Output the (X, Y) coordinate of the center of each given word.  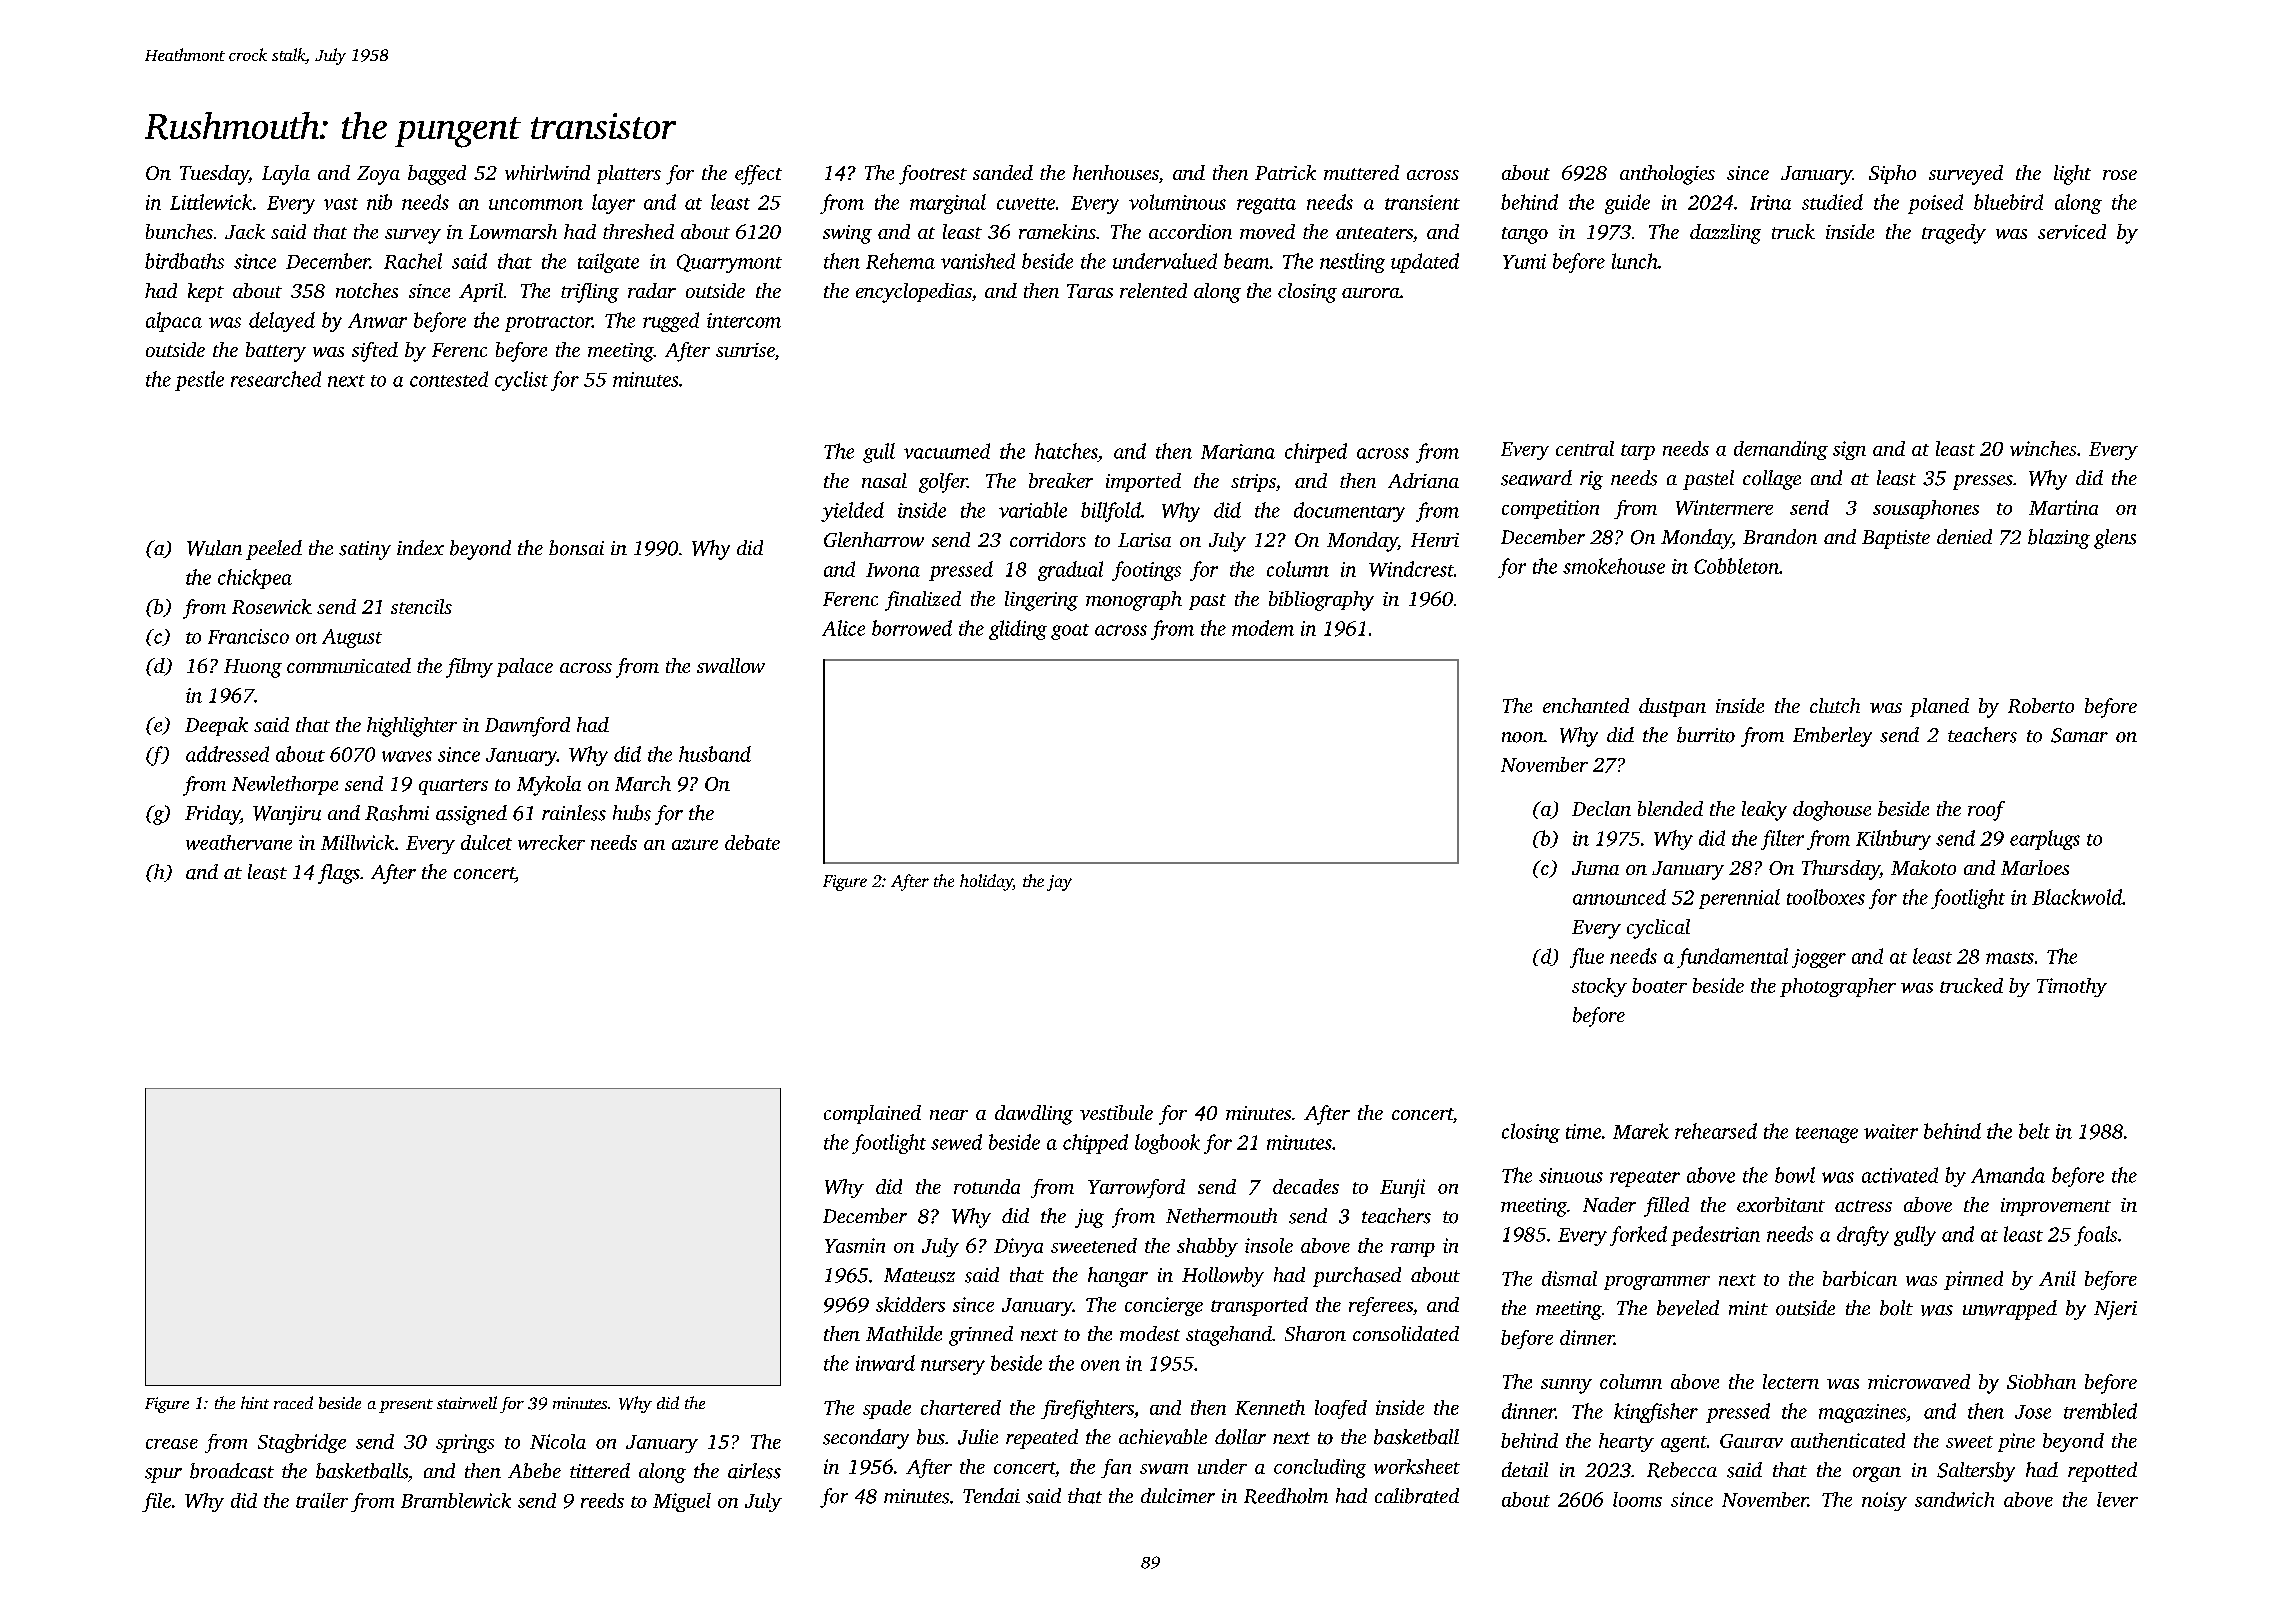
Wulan (214, 548)
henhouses (1116, 172)
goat (1070, 632)
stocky (1599, 987)
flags (339, 874)
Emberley (1832, 737)
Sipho (1892, 174)
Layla (286, 175)
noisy (1884, 1501)
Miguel (682, 1502)
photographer (1838, 987)
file (156, 1502)
